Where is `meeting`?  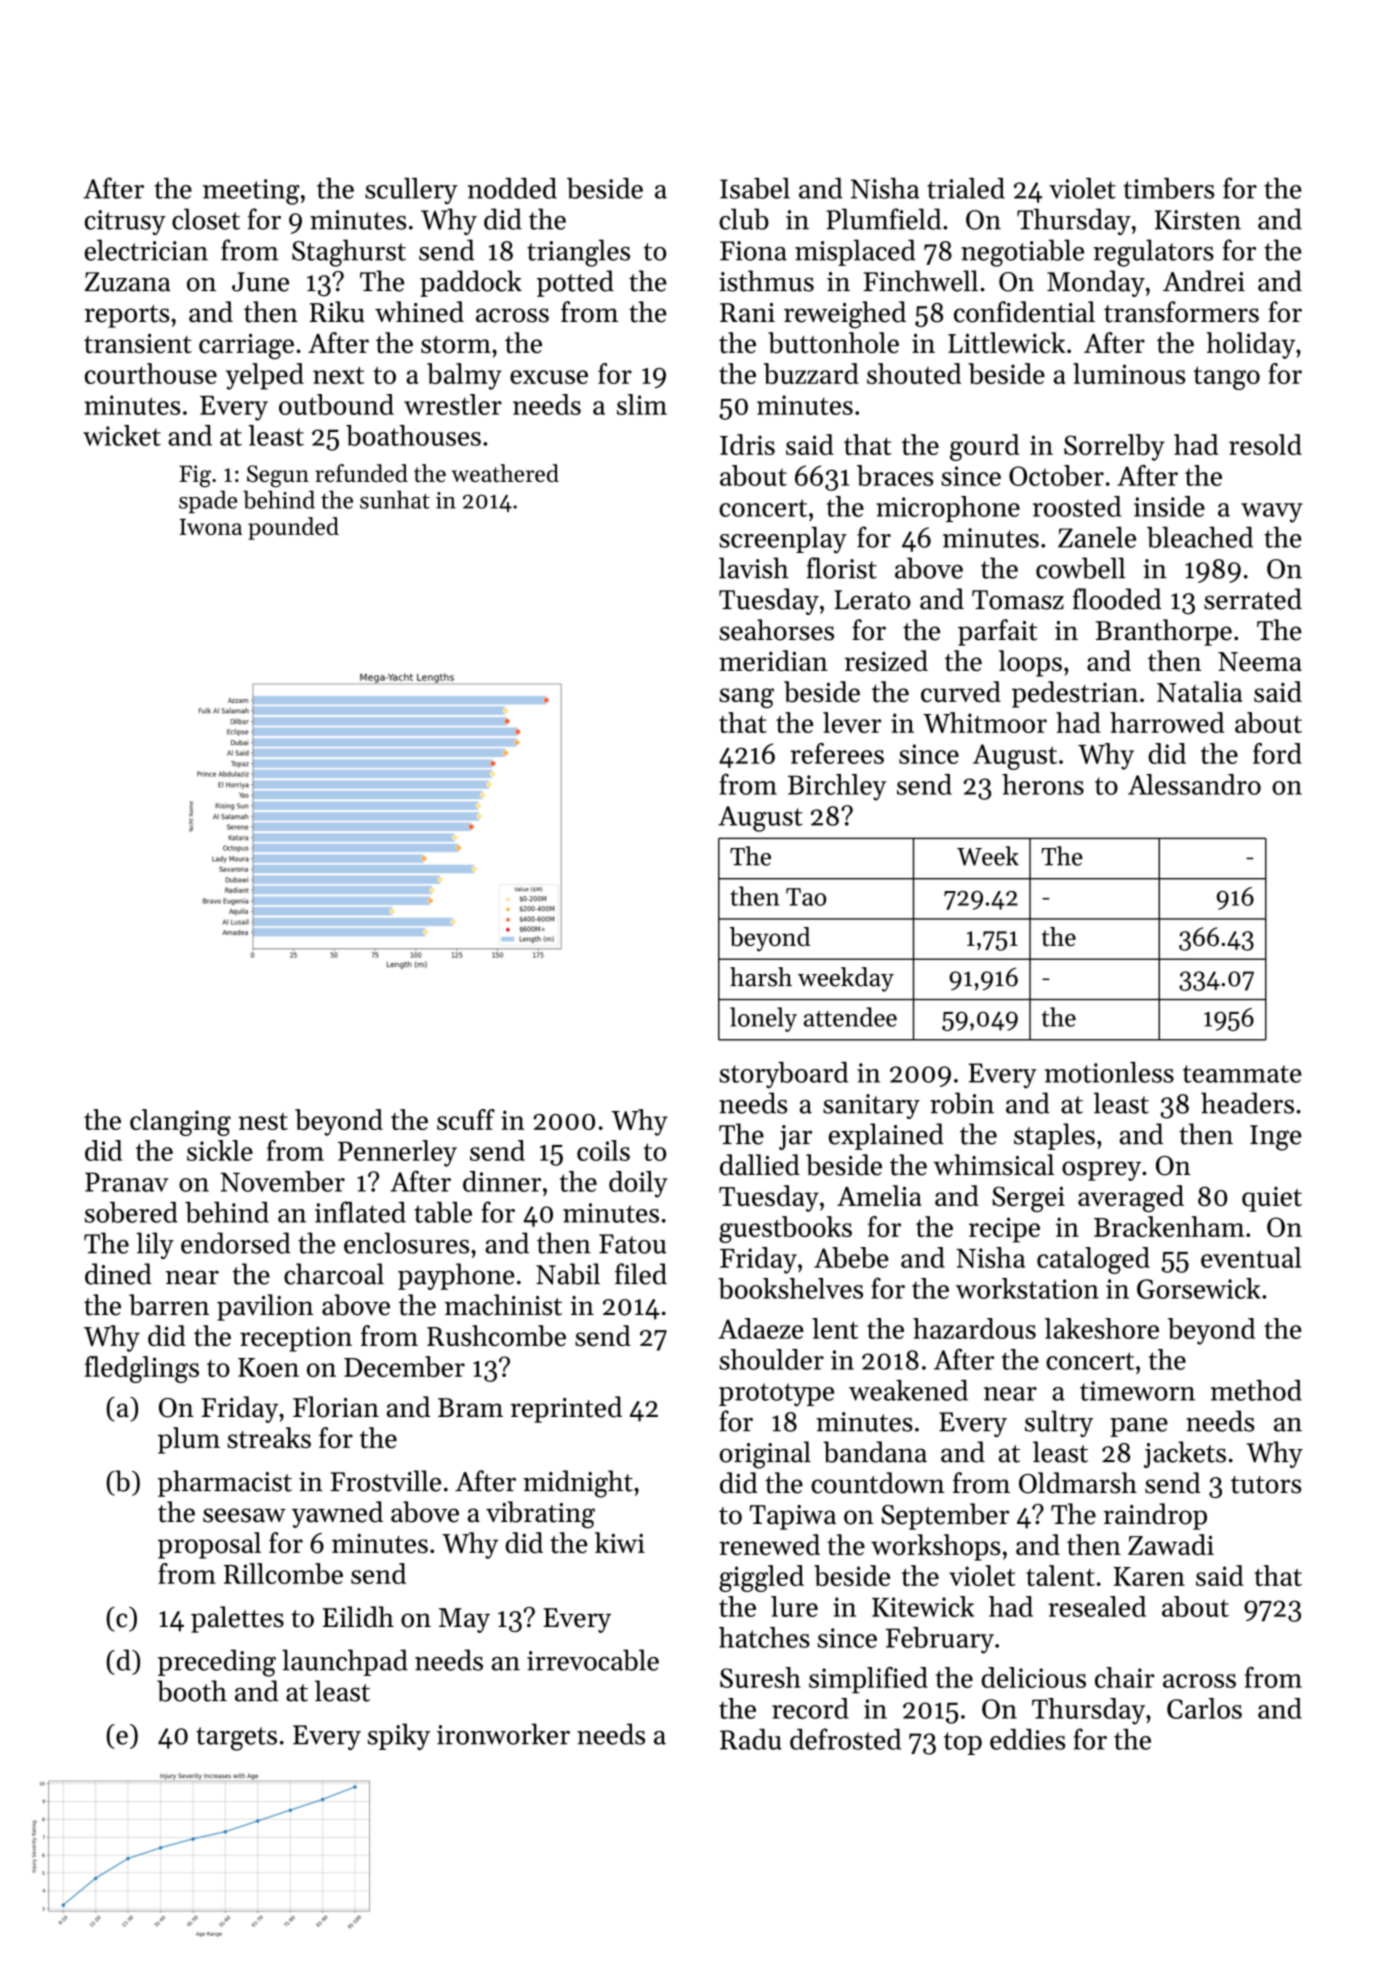
meeting is located at coordinates (251, 192).
